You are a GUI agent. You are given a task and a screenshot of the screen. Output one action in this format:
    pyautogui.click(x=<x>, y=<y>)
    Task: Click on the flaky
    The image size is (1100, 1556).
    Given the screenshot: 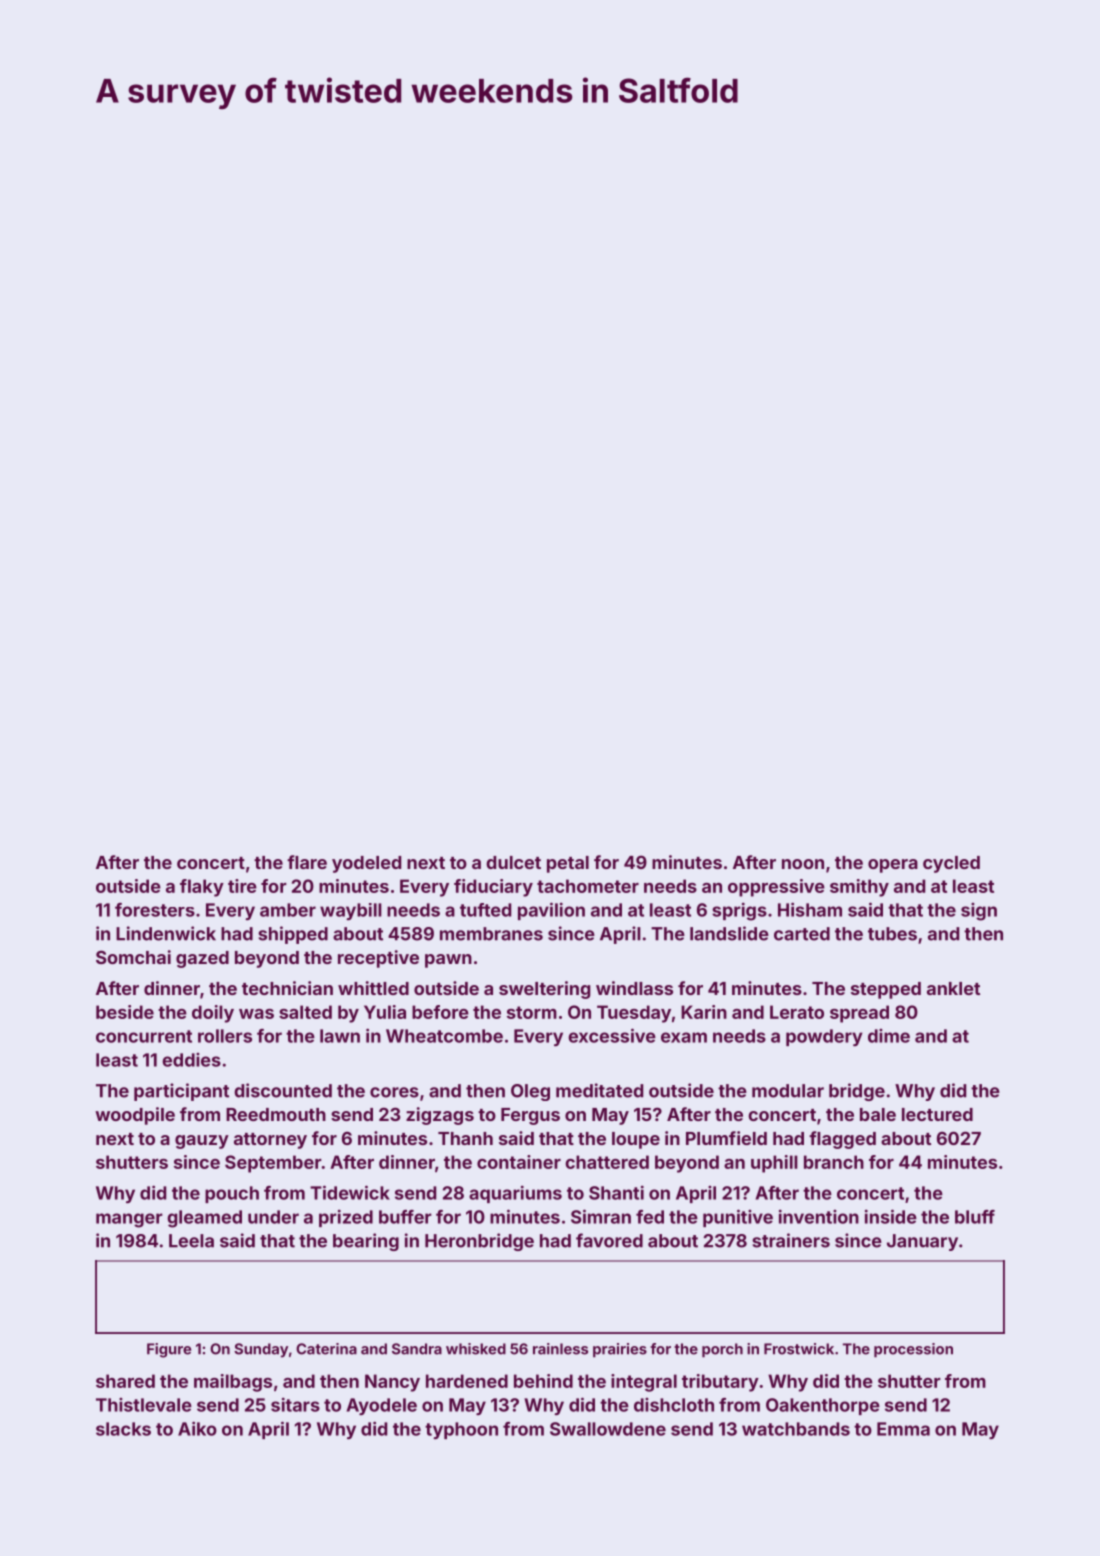 What is the action you would take?
    pyautogui.click(x=202, y=888)
